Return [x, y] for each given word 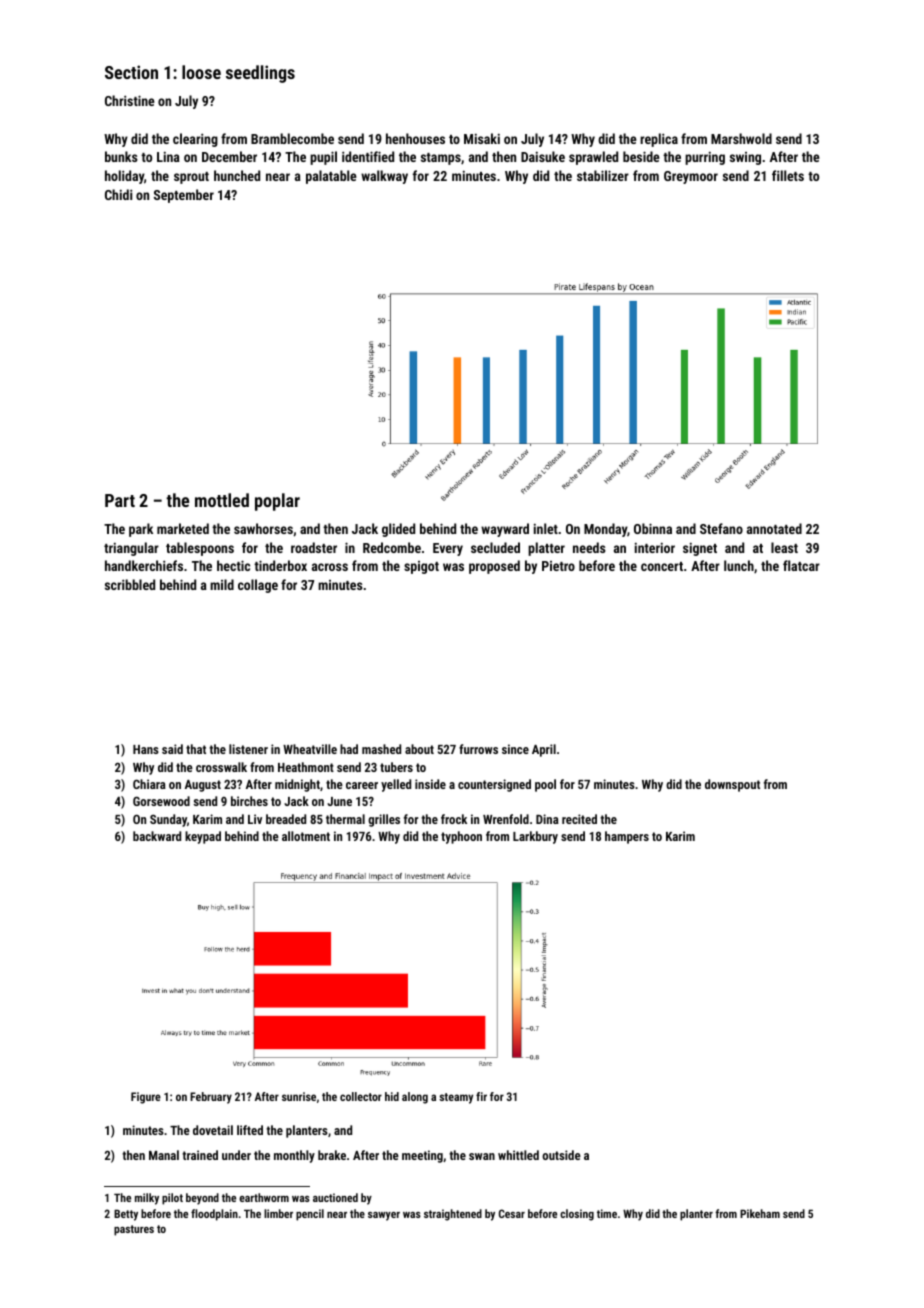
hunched [237, 175]
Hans [146, 749]
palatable [331, 177]
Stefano [721, 528]
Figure [146, 1098]
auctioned [335, 1197]
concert [662, 566]
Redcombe [392, 547]
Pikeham [760, 1213]
